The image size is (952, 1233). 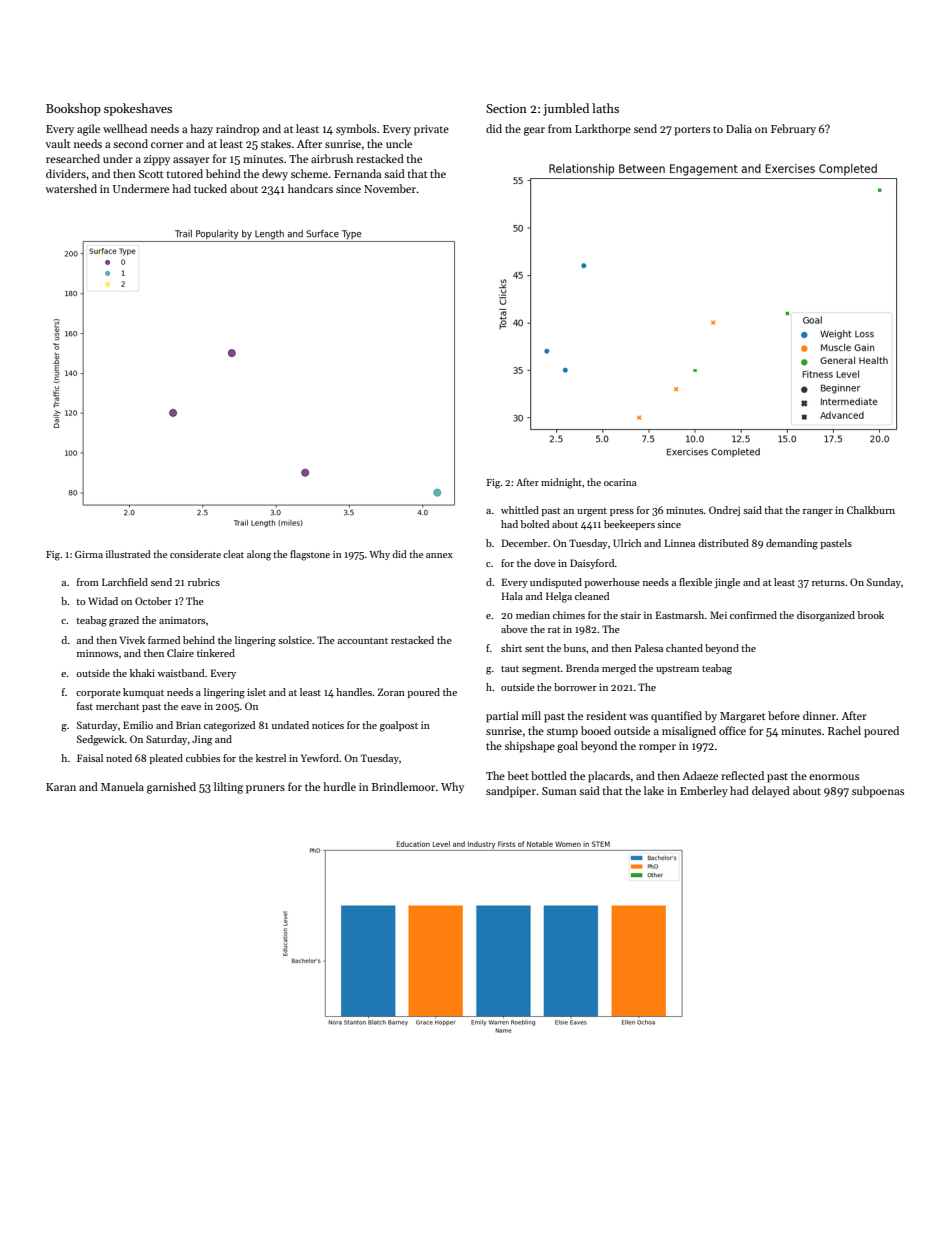 What do you see at coordinates (871, 510) in the document?
I see `Chalkburn` at bounding box center [871, 510].
